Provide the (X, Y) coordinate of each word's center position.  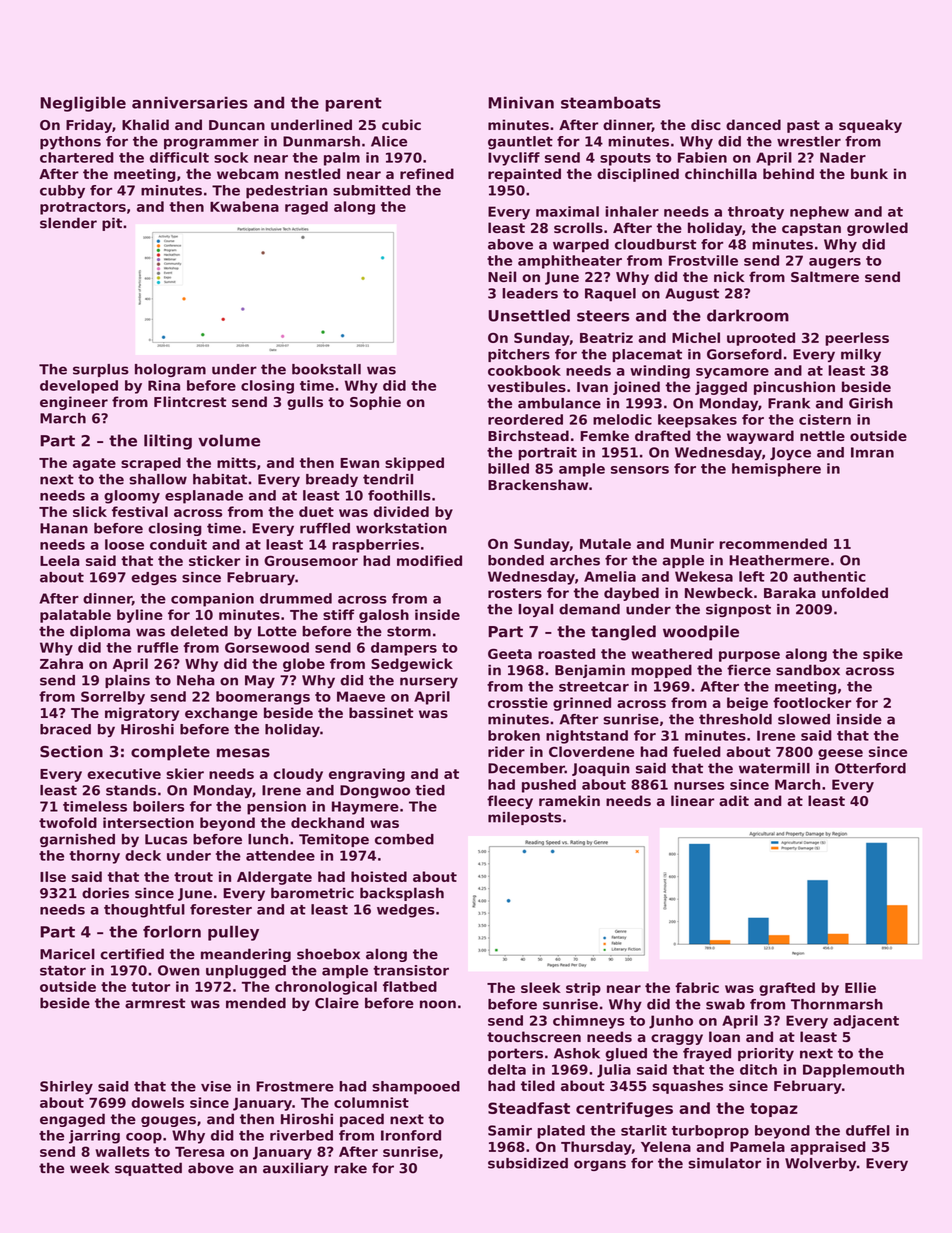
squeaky (870, 126)
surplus (101, 370)
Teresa (199, 1152)
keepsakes (697, 421)
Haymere (365, 808)
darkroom (748, 315)
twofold (68, 822)
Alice (389, 141)
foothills (399, 495)
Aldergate (274, 878)
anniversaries (190, 102)
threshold (735, 719)
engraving (367, 775)
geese (840, 754)
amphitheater (570, 262)
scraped (151, 464)
